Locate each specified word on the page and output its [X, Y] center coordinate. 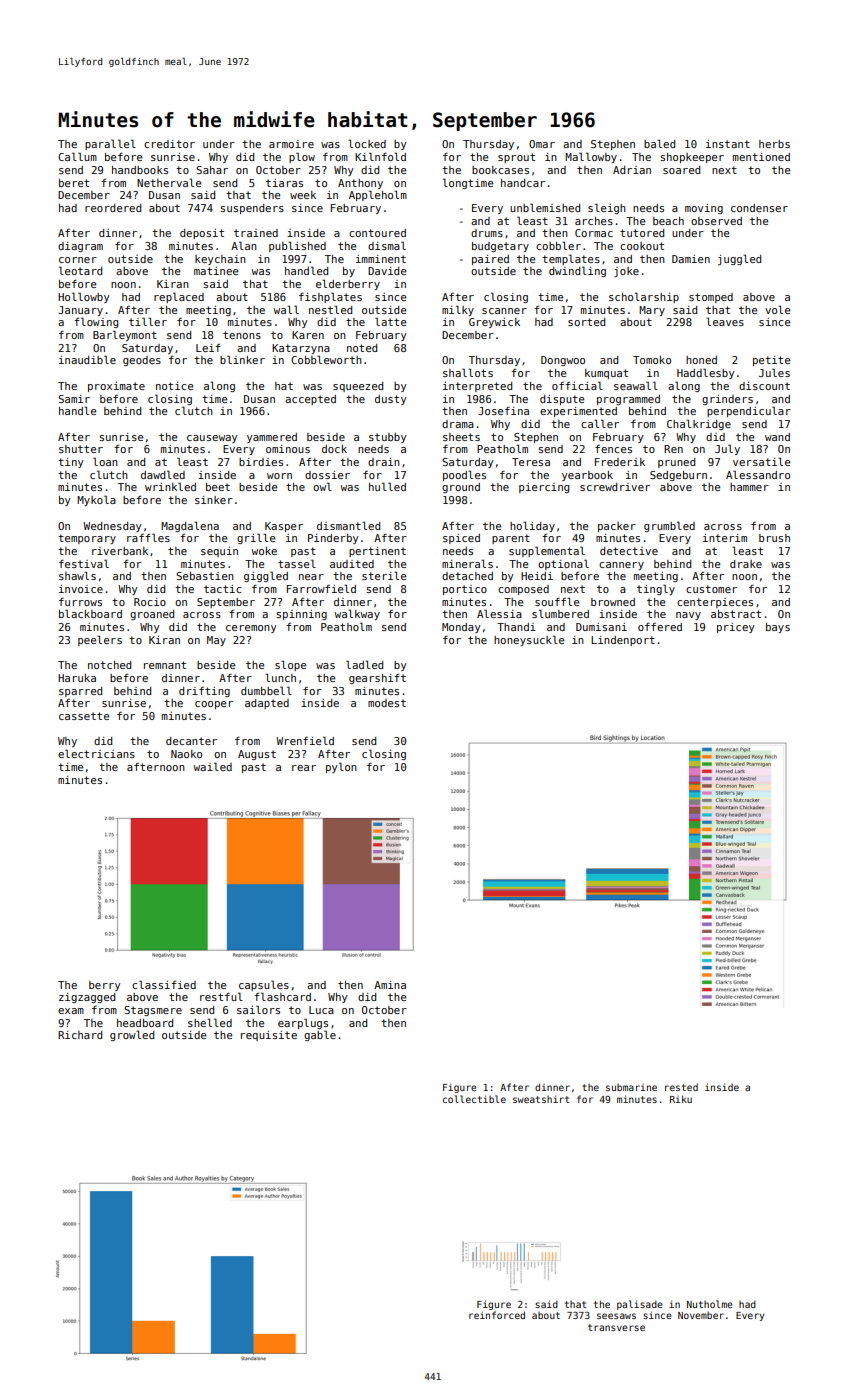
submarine [631, 1087]
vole [777, 309]
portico [465, 590]
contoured [377, 233]
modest [387, 703]
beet [218, 487]
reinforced [497, 1315]
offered [660, 626]
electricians [96, 753]
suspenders [252, 209]
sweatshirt [541, 1099]
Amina [390, 985]
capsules [264, 985]
